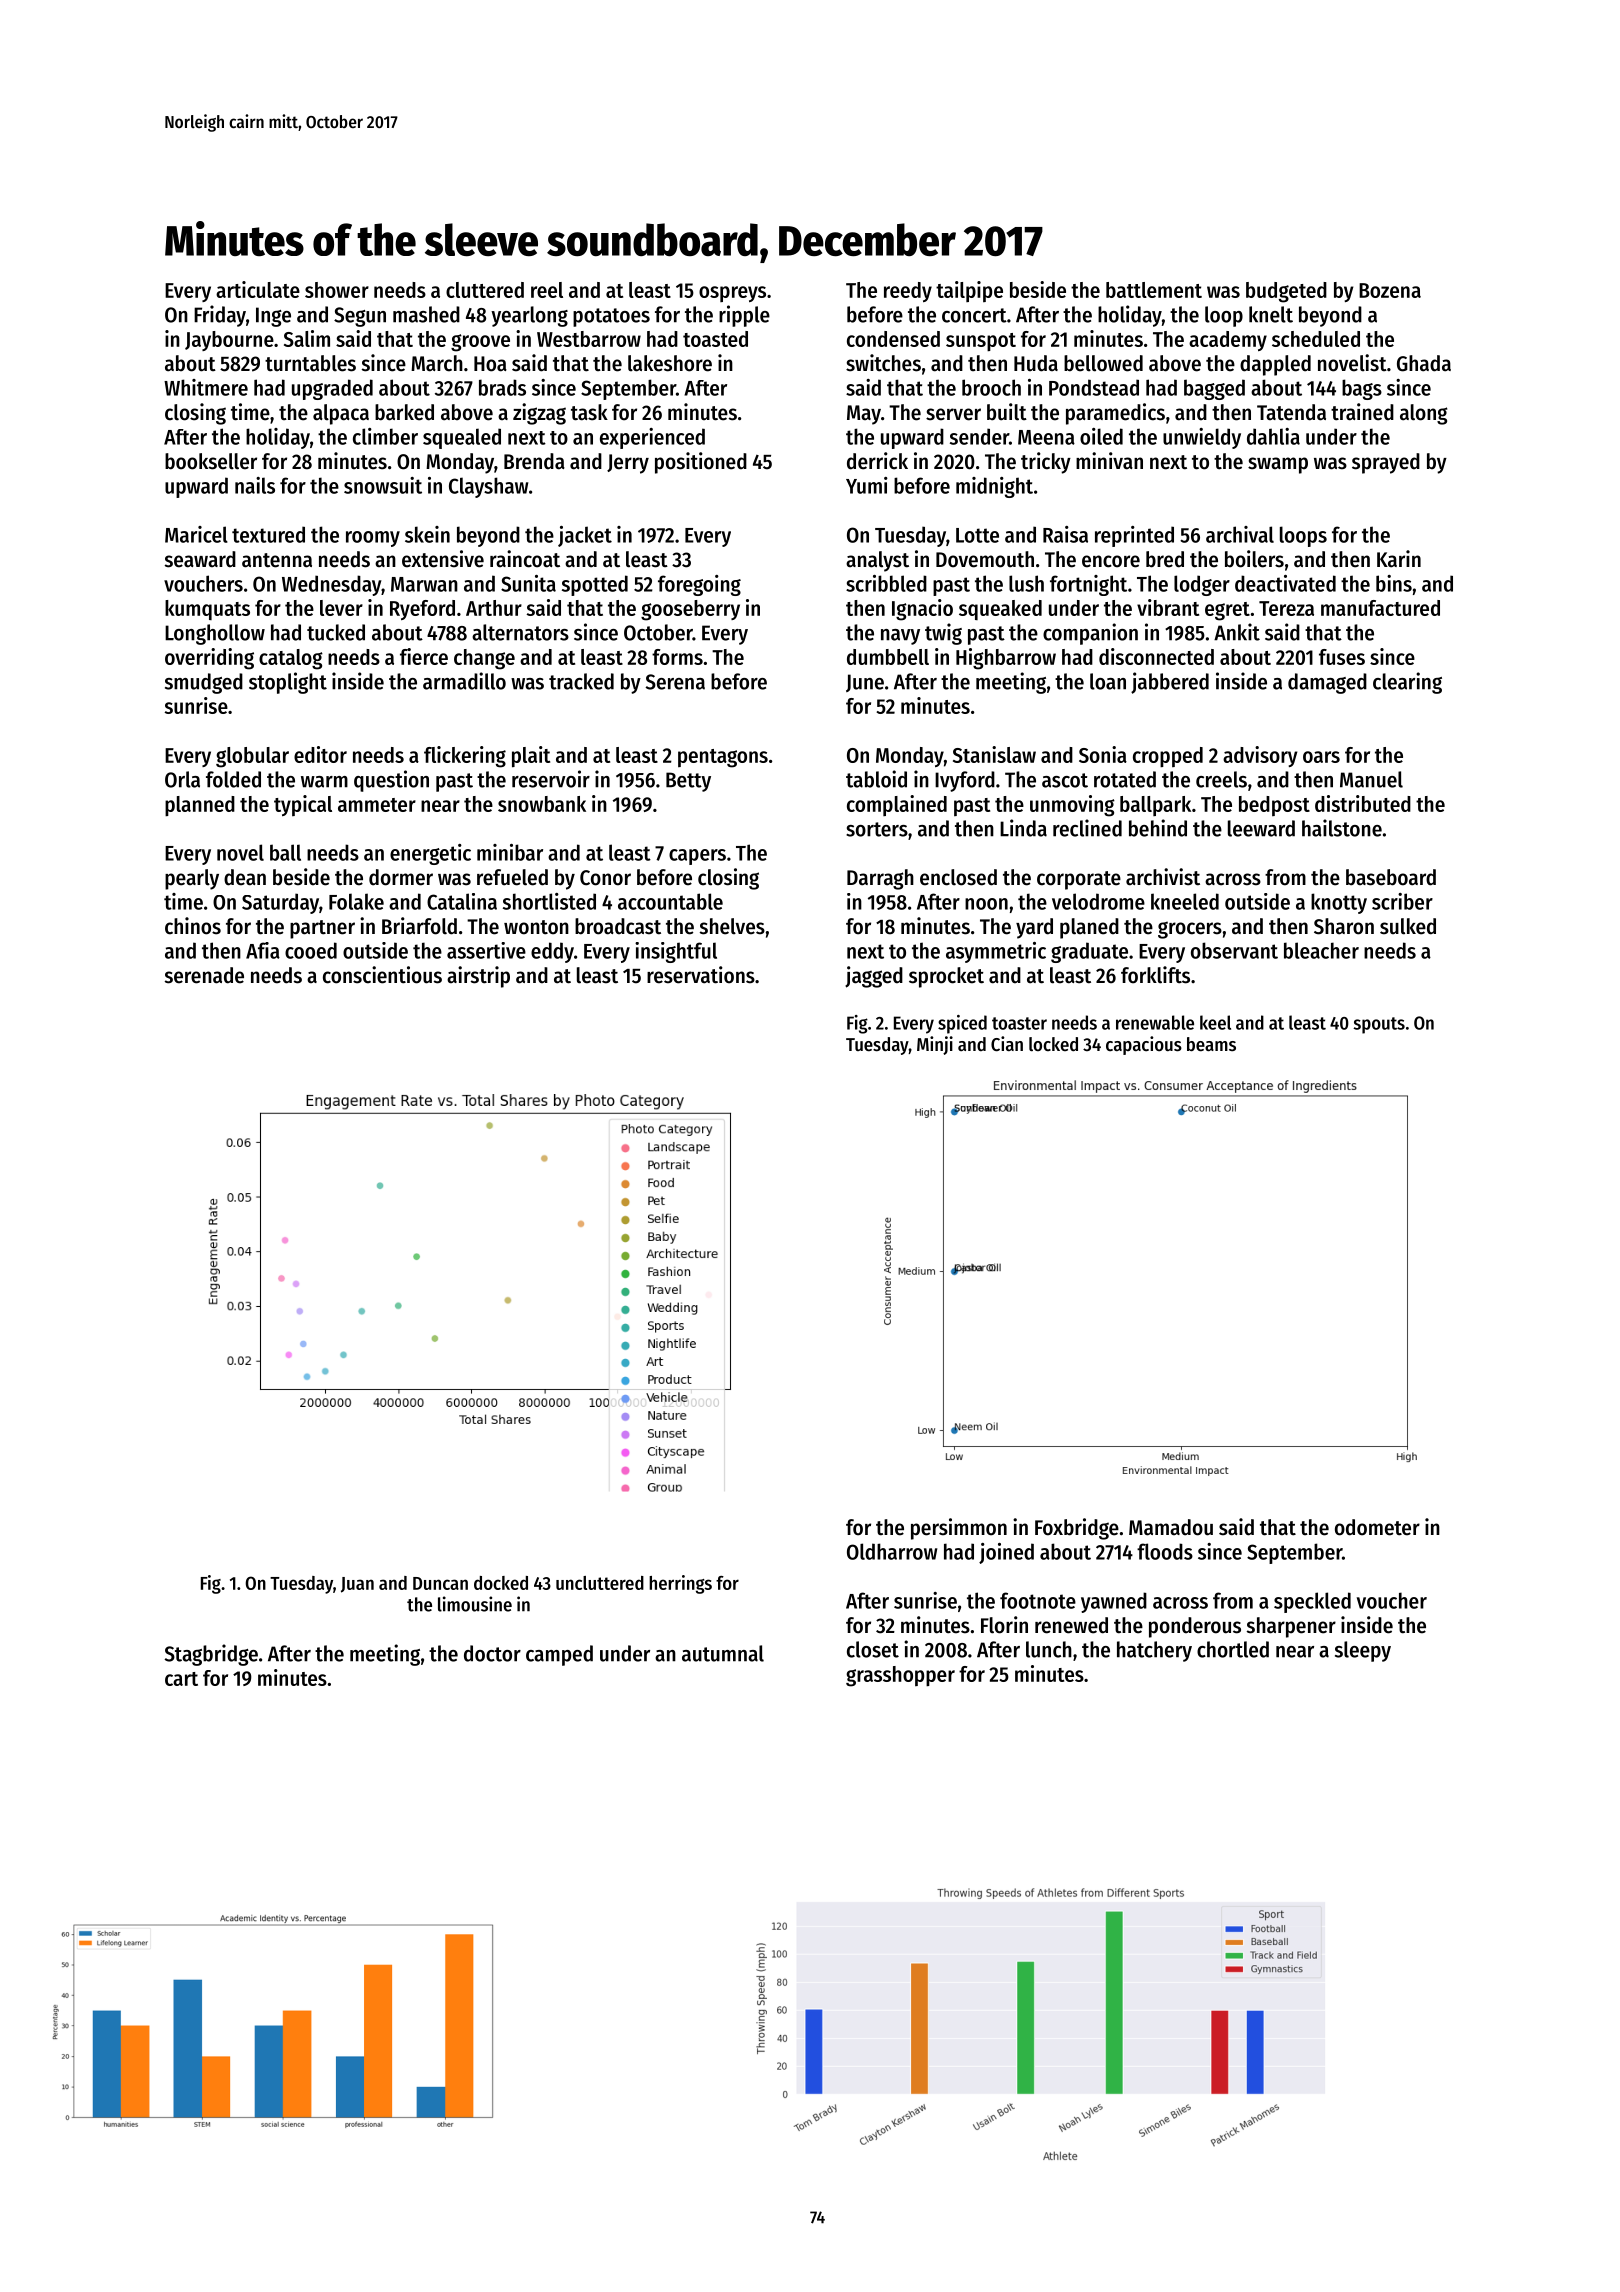  I want to click on Juan, so click(357, 1585).
